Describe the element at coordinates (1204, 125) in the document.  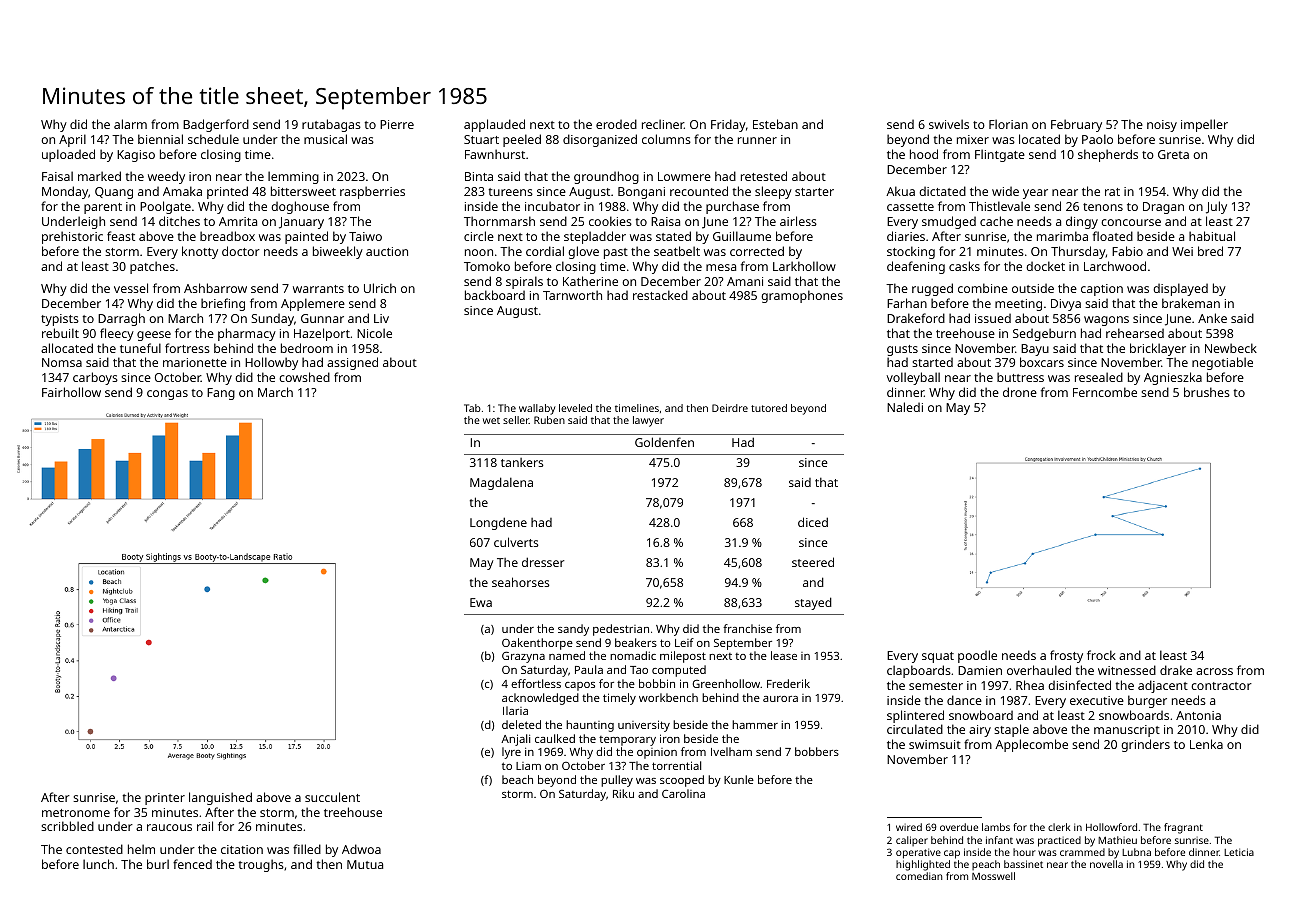
I see `impeller` at that location.
